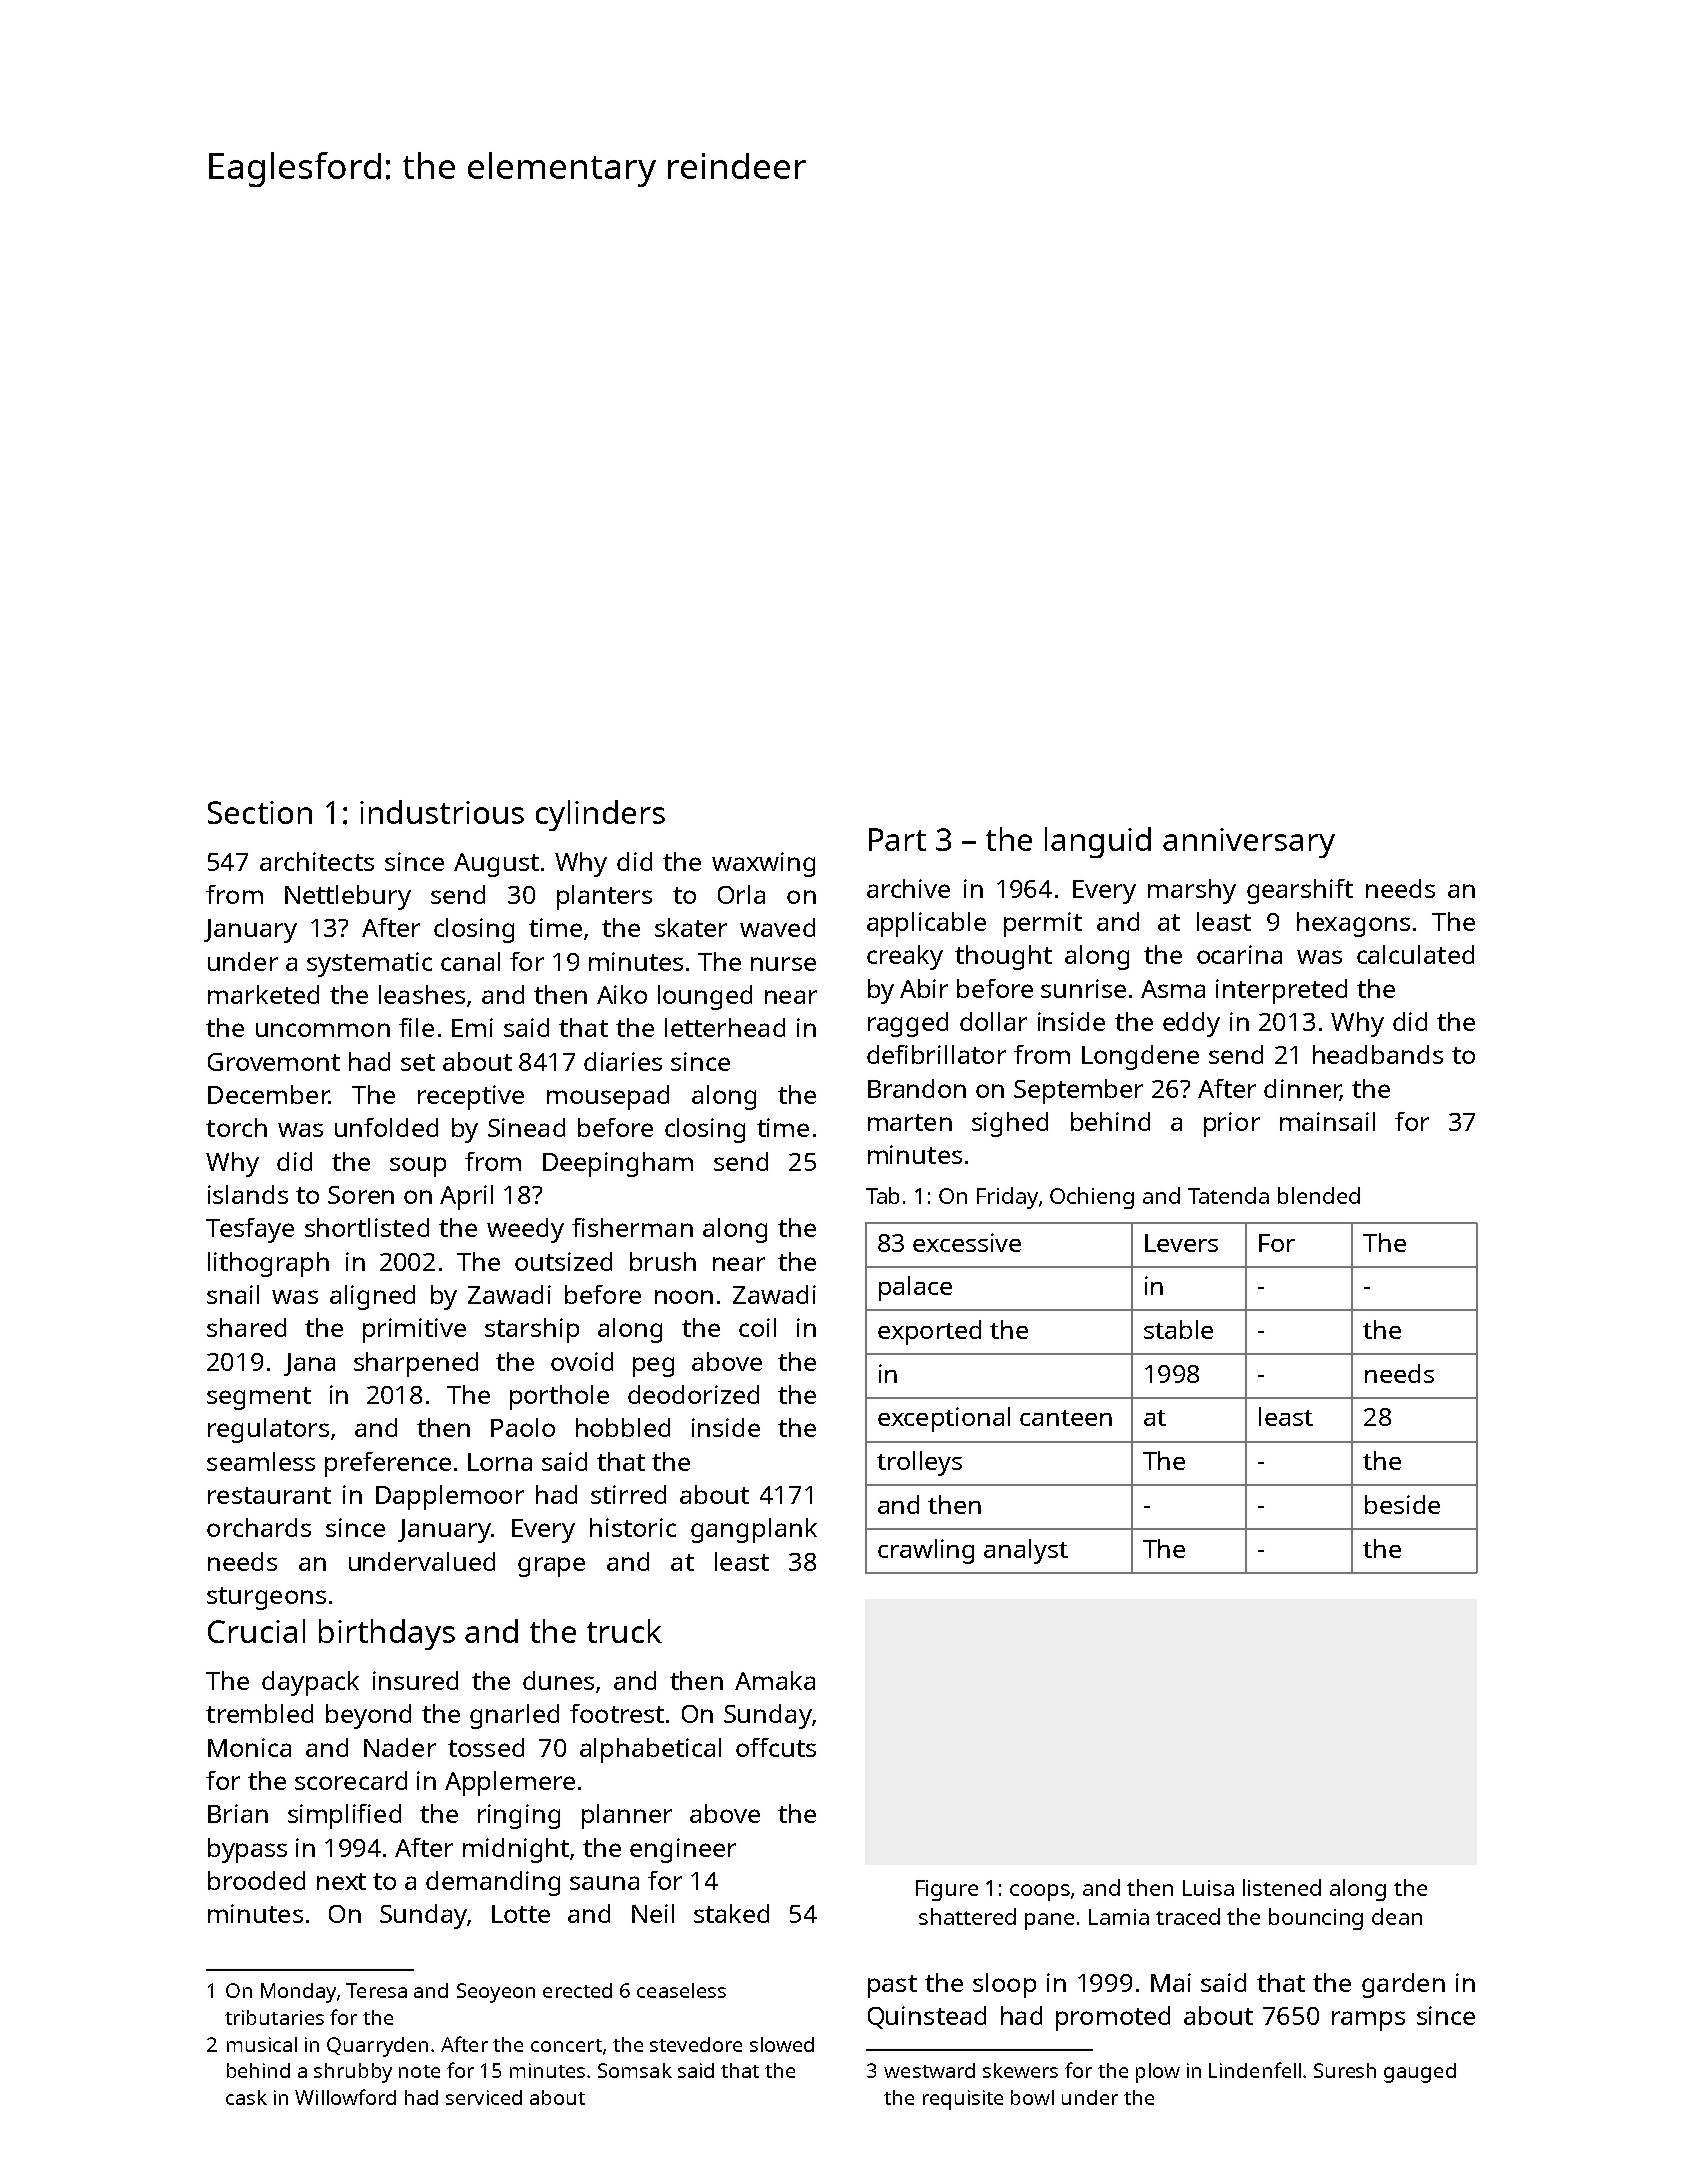  Describe the element at coordinates (348, 897) in the screenshot. I see `Nettlebury` at that location.
